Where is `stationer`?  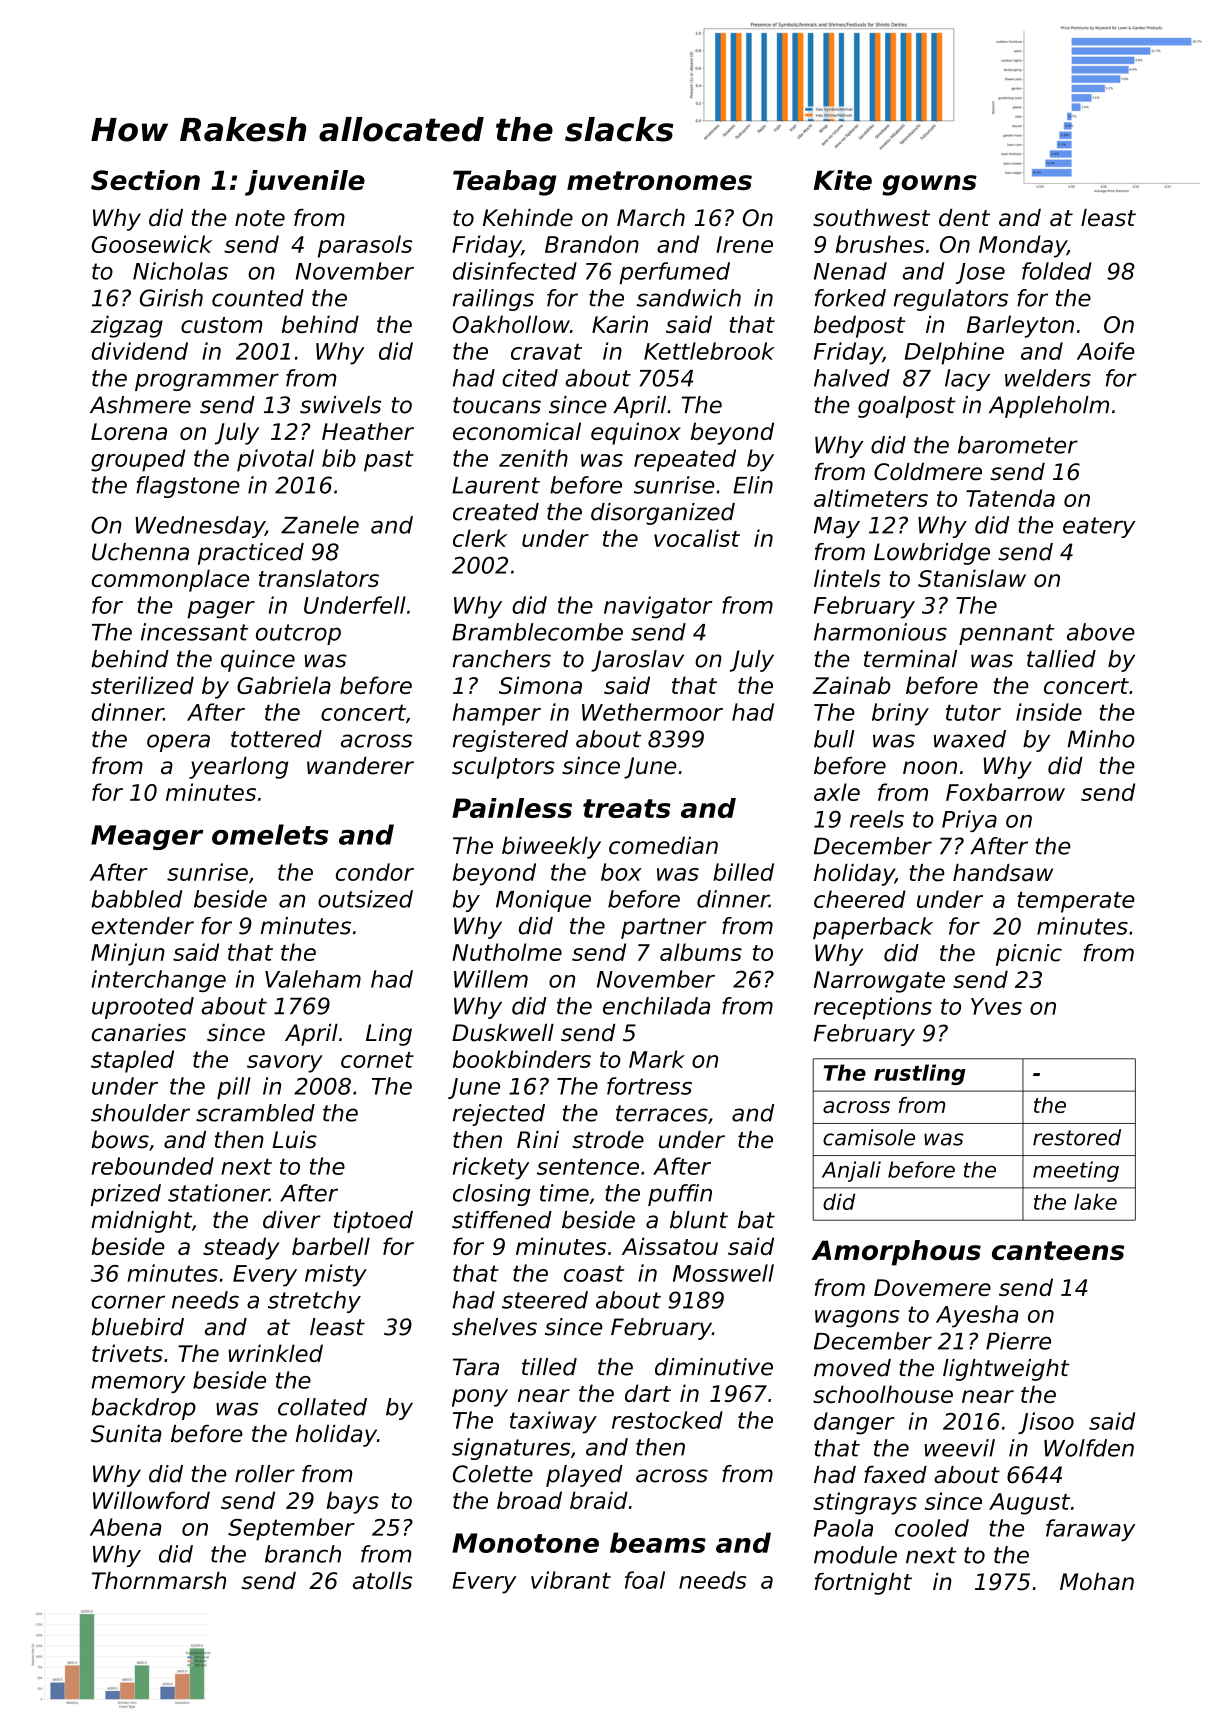 stationer is located at coordinates (218, 1193).
